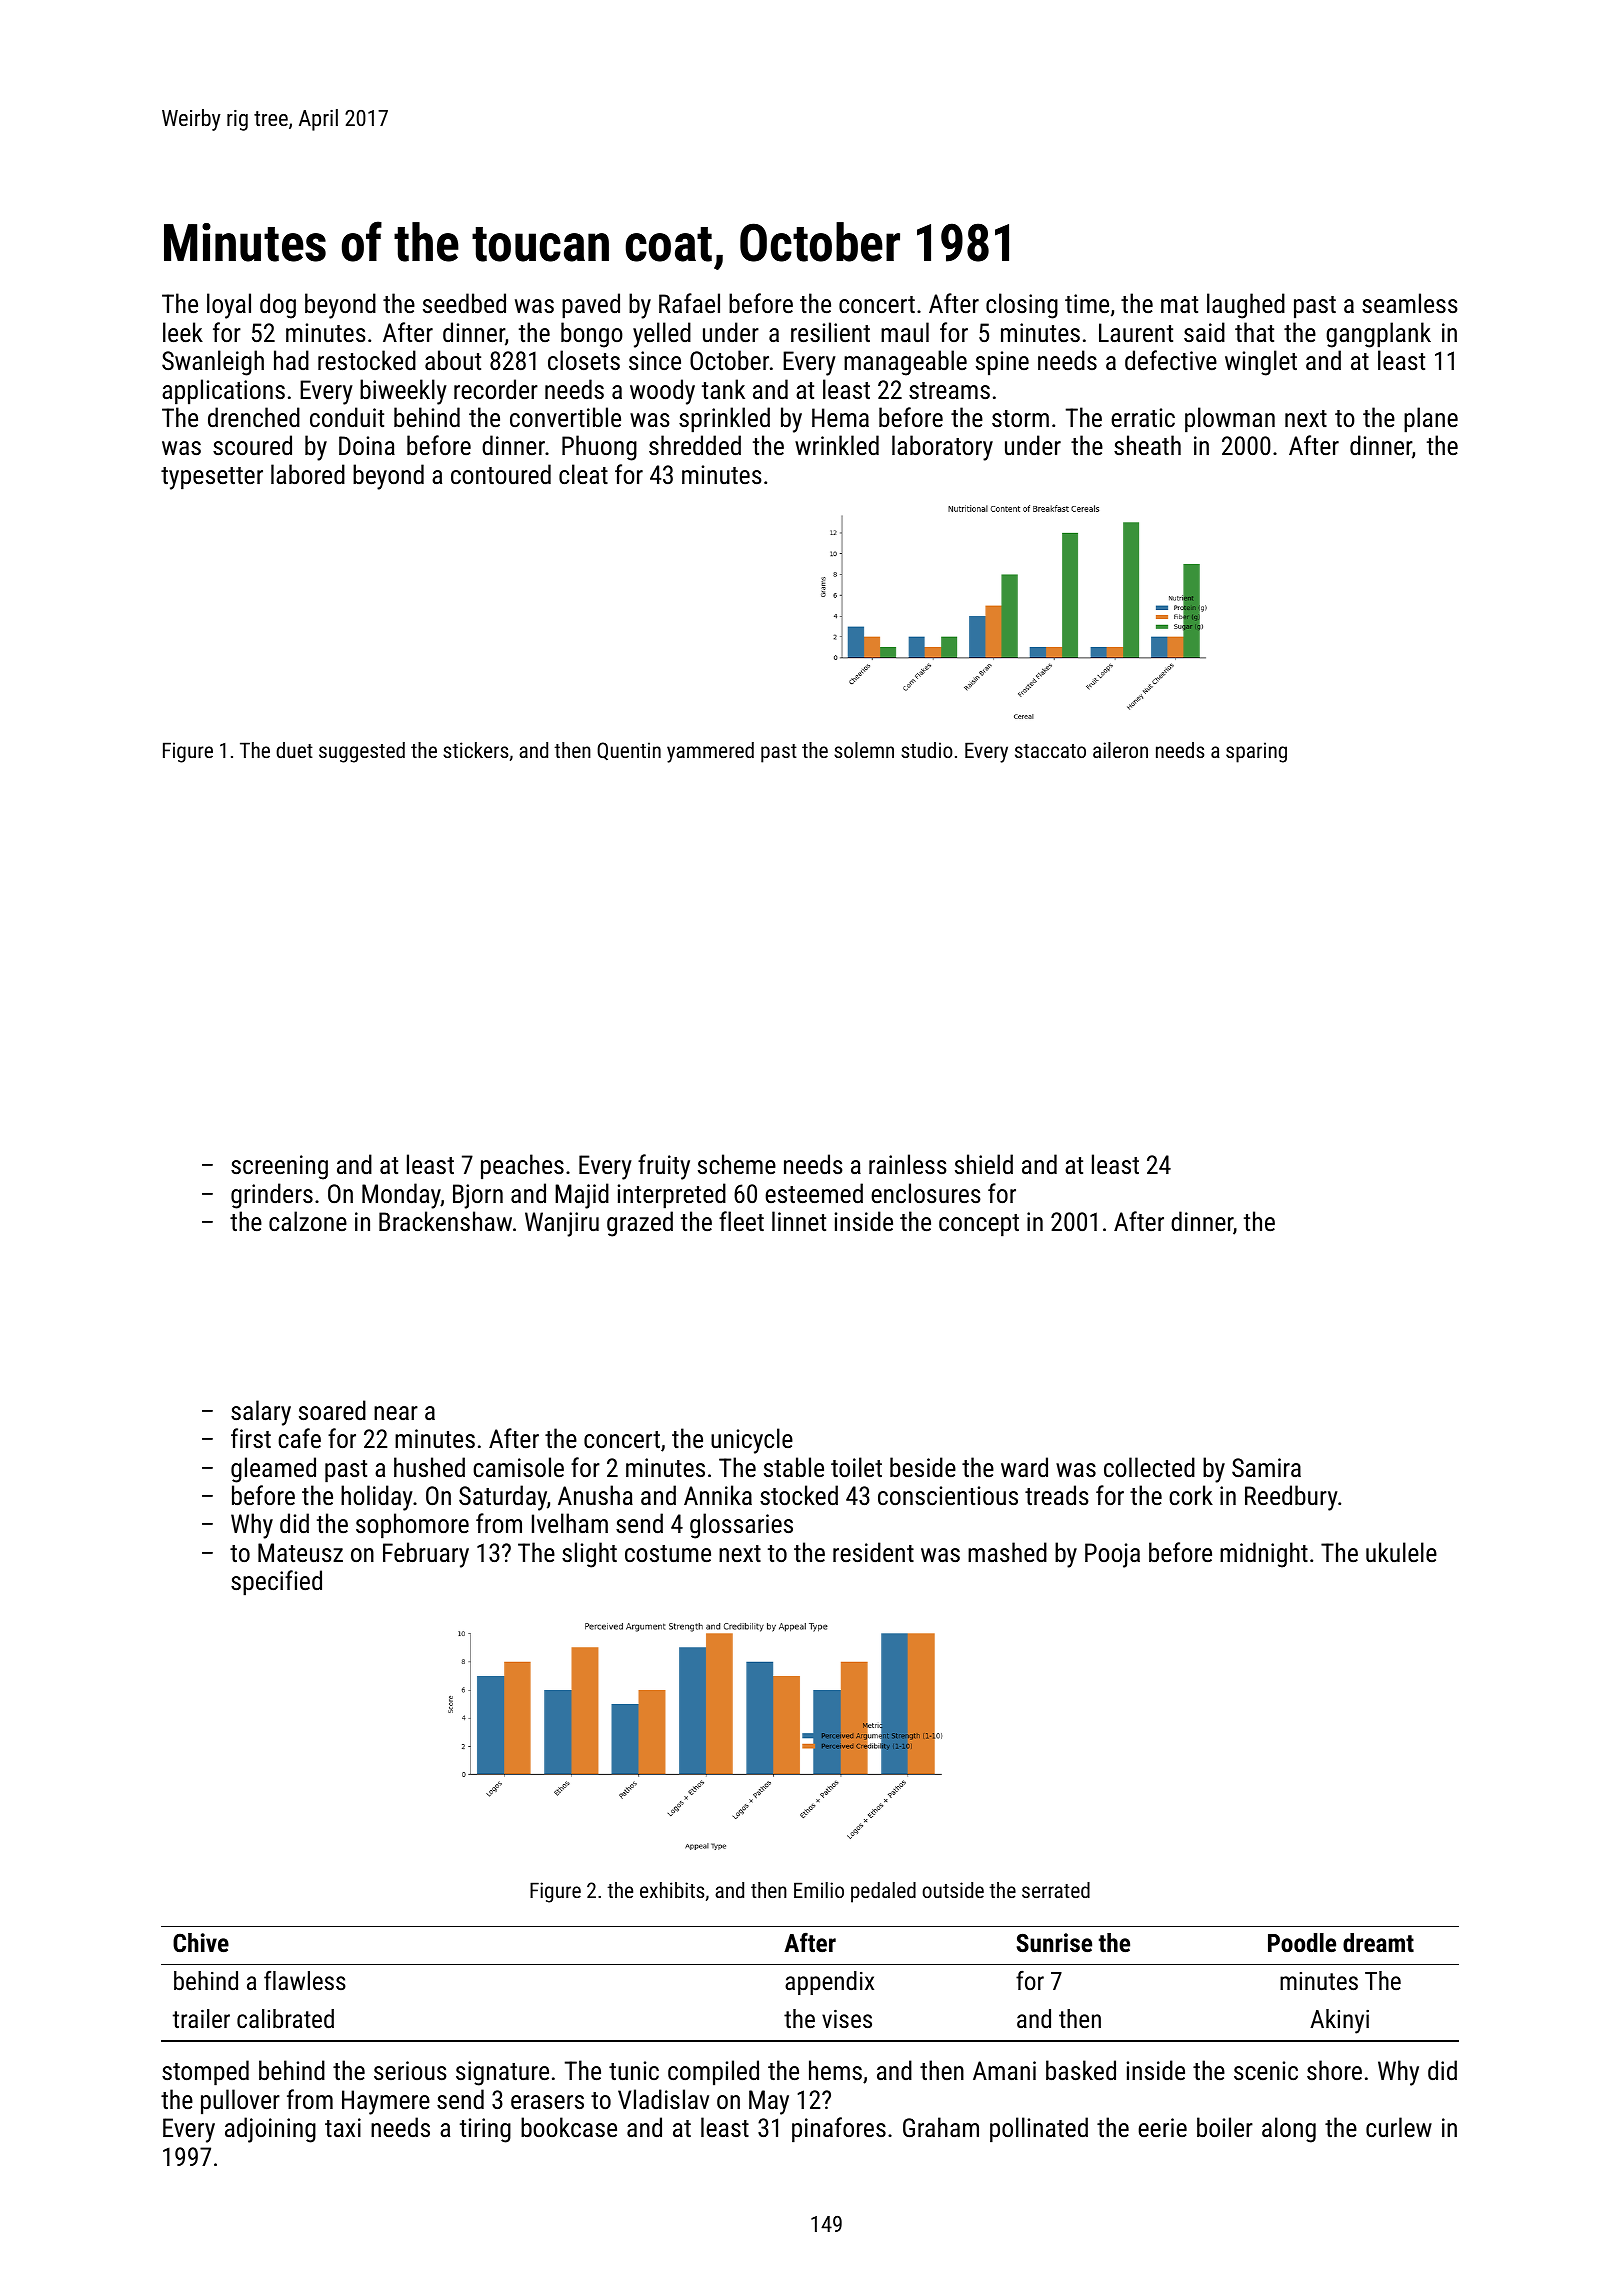 Image resolution: width=1620 pixels, height=2292 pixels. I want to click on duet, so click(294, 750).
